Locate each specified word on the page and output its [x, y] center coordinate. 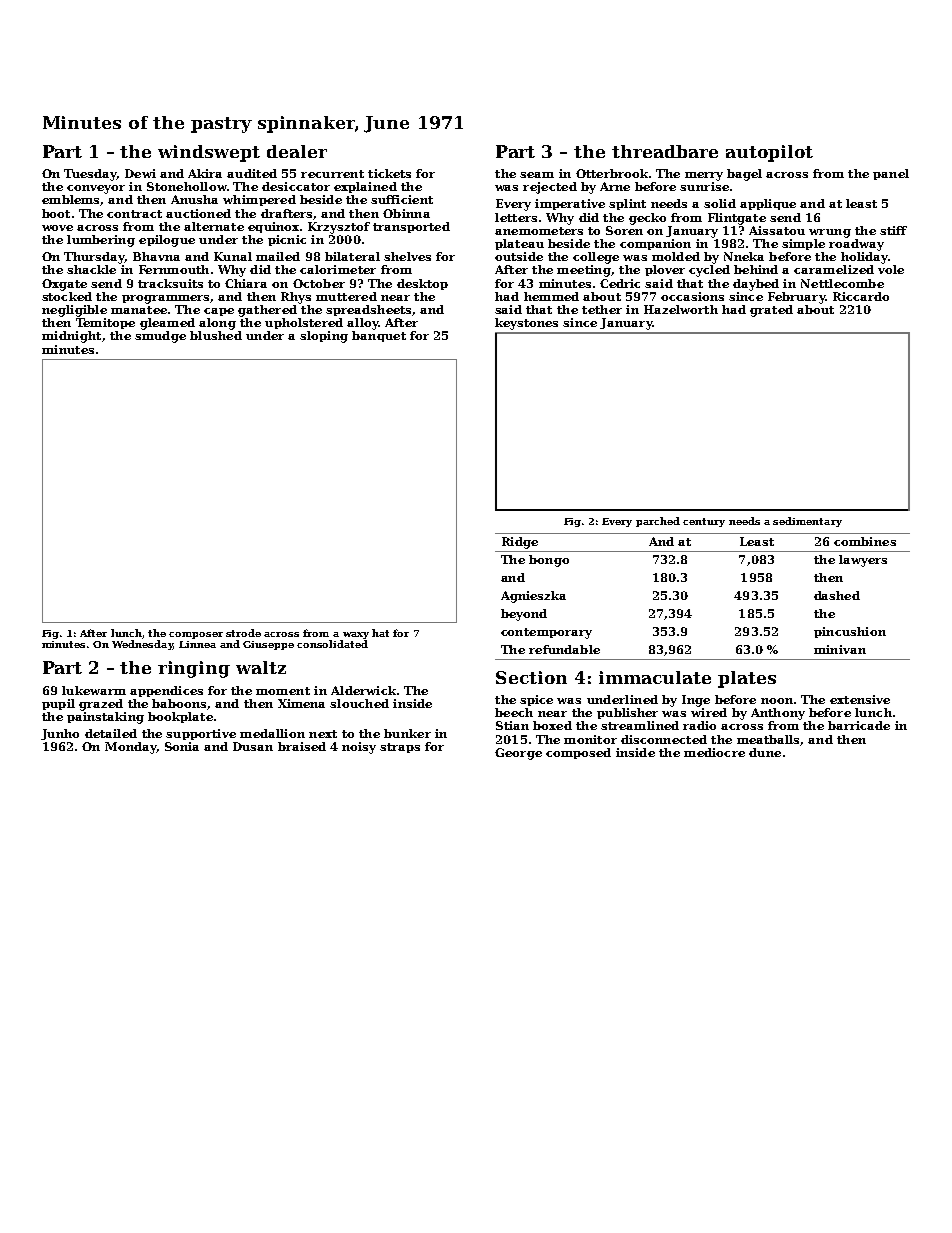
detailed [111, 733]
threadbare [665, 151]
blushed [216, 335]
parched [658, 522]
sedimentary [807, 522]
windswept [209, 153]
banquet [379, 336]
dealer [297, 151]
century [704, 522]
